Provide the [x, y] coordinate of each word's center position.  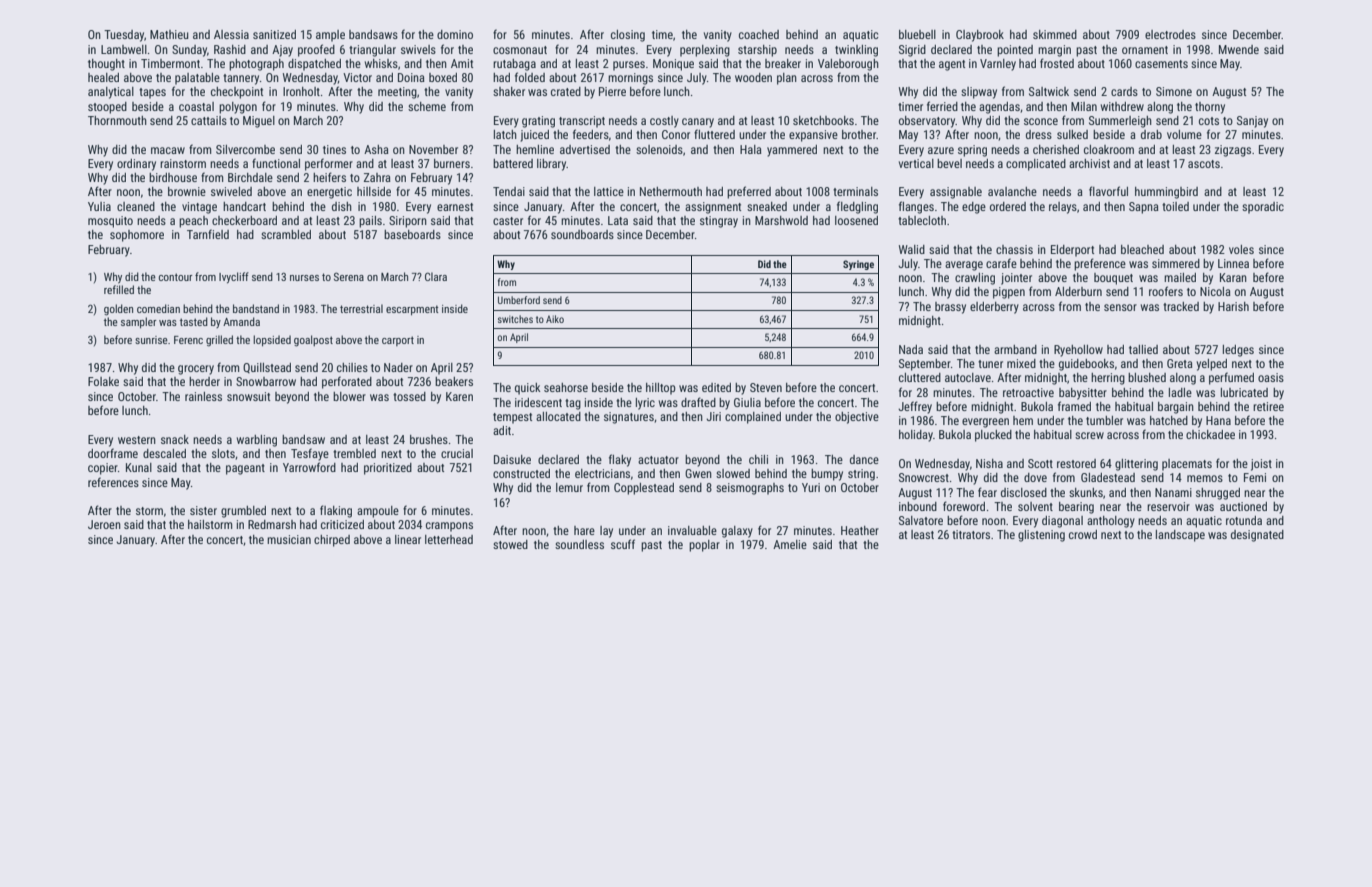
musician [289, 539]
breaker [783, 63]
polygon [238, 108]
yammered [792, 151]
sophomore [137, 236]
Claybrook [980, 36]
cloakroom [1109, 149]
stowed [510, 544]
